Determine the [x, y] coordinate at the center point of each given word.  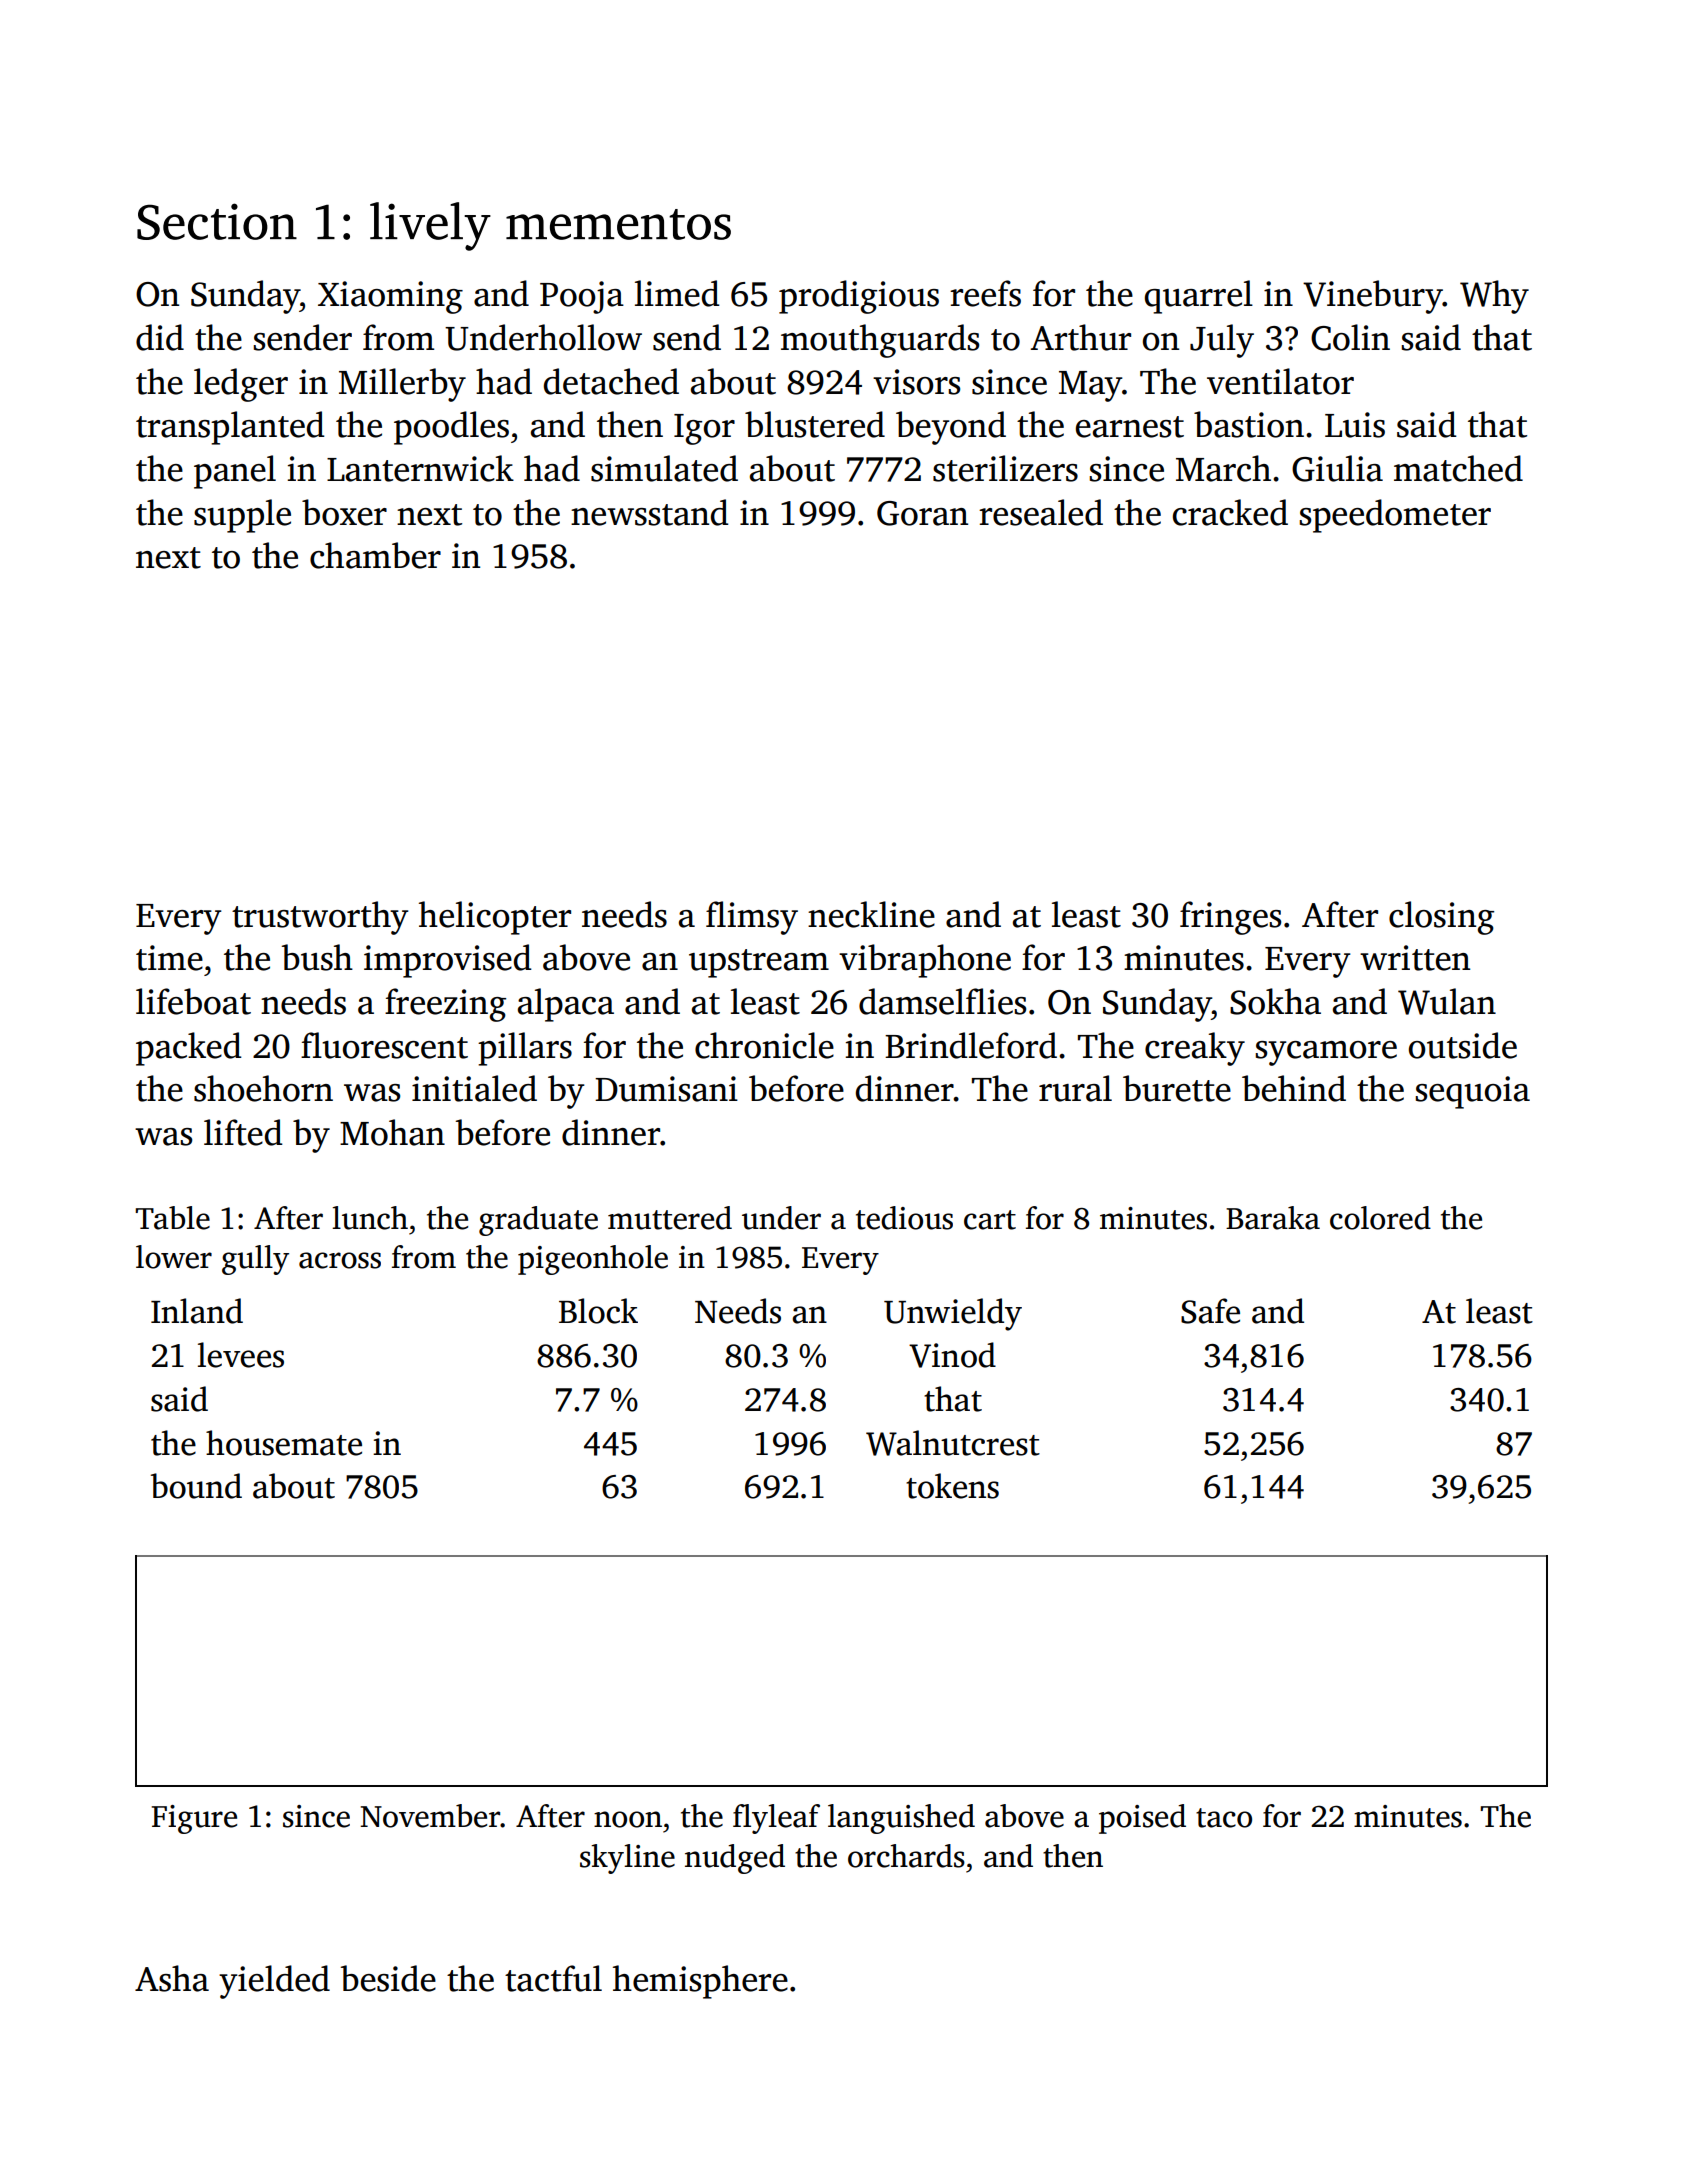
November [430, 1816]
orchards [906, 1856]
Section [217, 221]
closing [1441, 918]
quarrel [1199, 297]
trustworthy [320, 918]
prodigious [859, 297]
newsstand [650, 512]
